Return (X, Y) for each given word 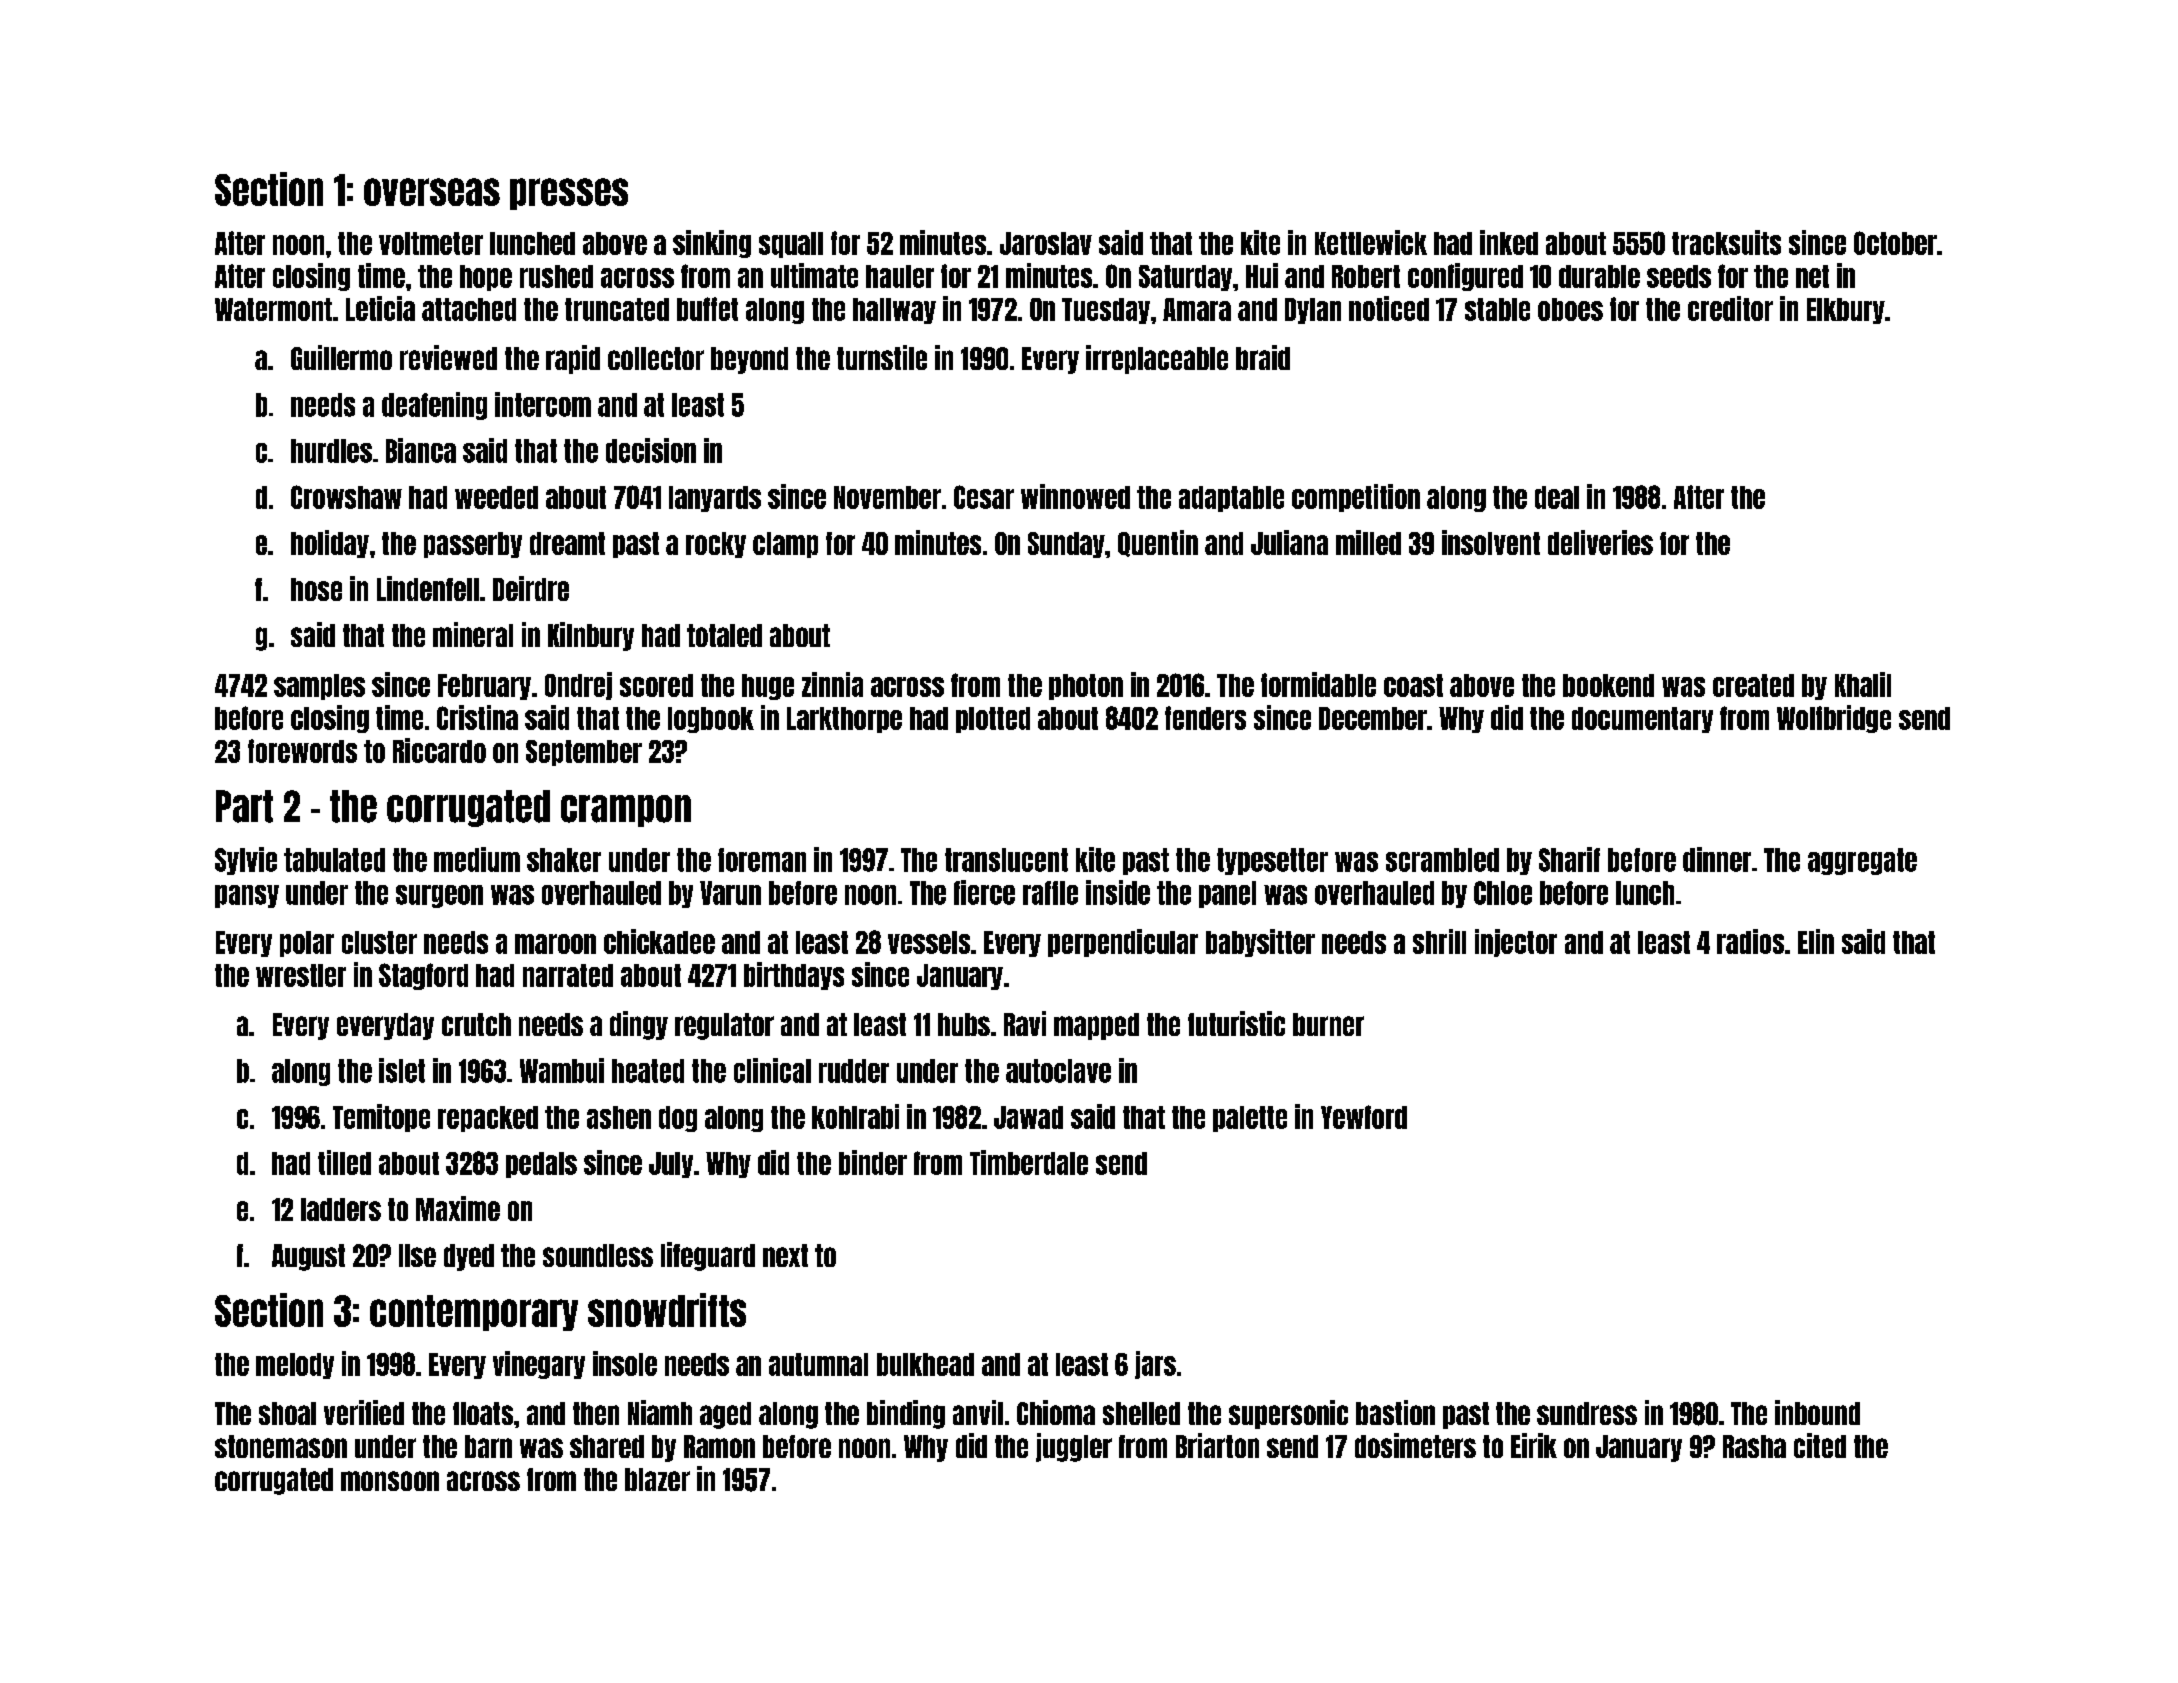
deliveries (1600, 542)
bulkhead (925, 1364)
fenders (1205, 718)
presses (569, 194)
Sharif (1569, 859)
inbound (1817, 1412)
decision (651, 450)
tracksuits (1726, 242)
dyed (469, 1257)
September (584, 753)
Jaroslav (1046, 243)
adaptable (1231, 499)
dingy (639, 1025)
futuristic (1236, 1023)
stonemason (281, 1446)
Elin (1816, 941)
